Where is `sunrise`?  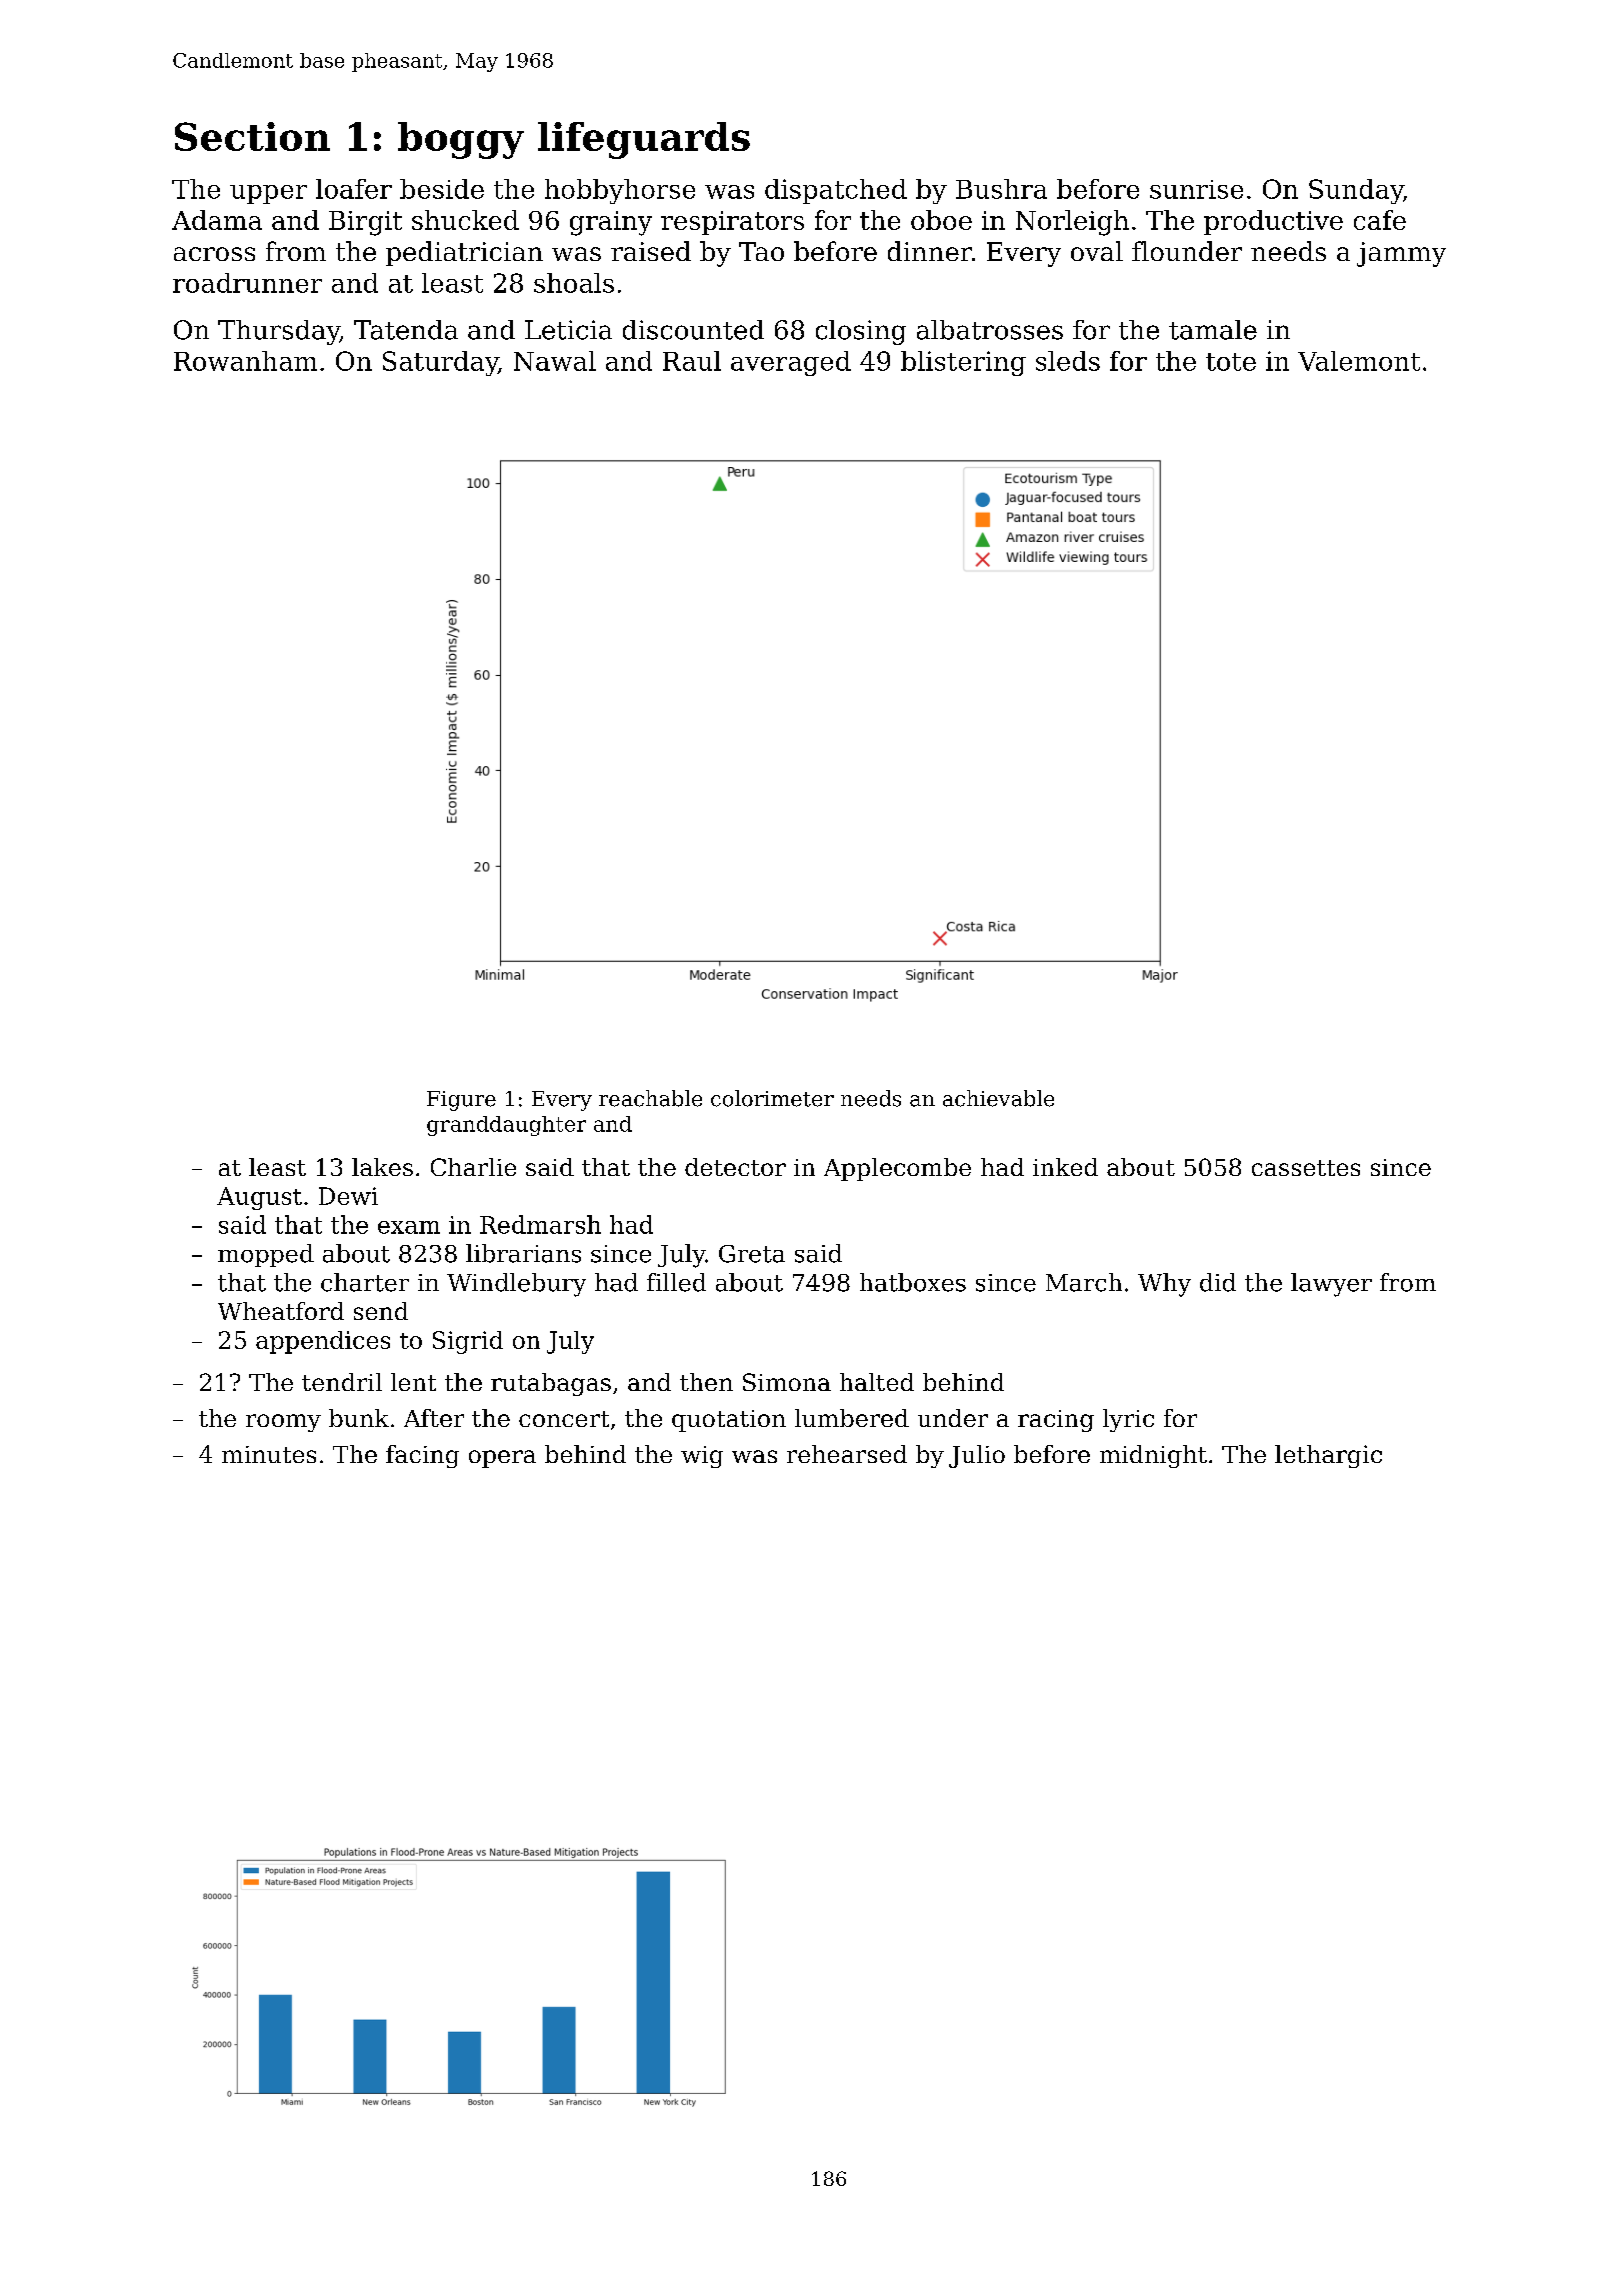 sunrise is located at coordinates (1196, 189).
